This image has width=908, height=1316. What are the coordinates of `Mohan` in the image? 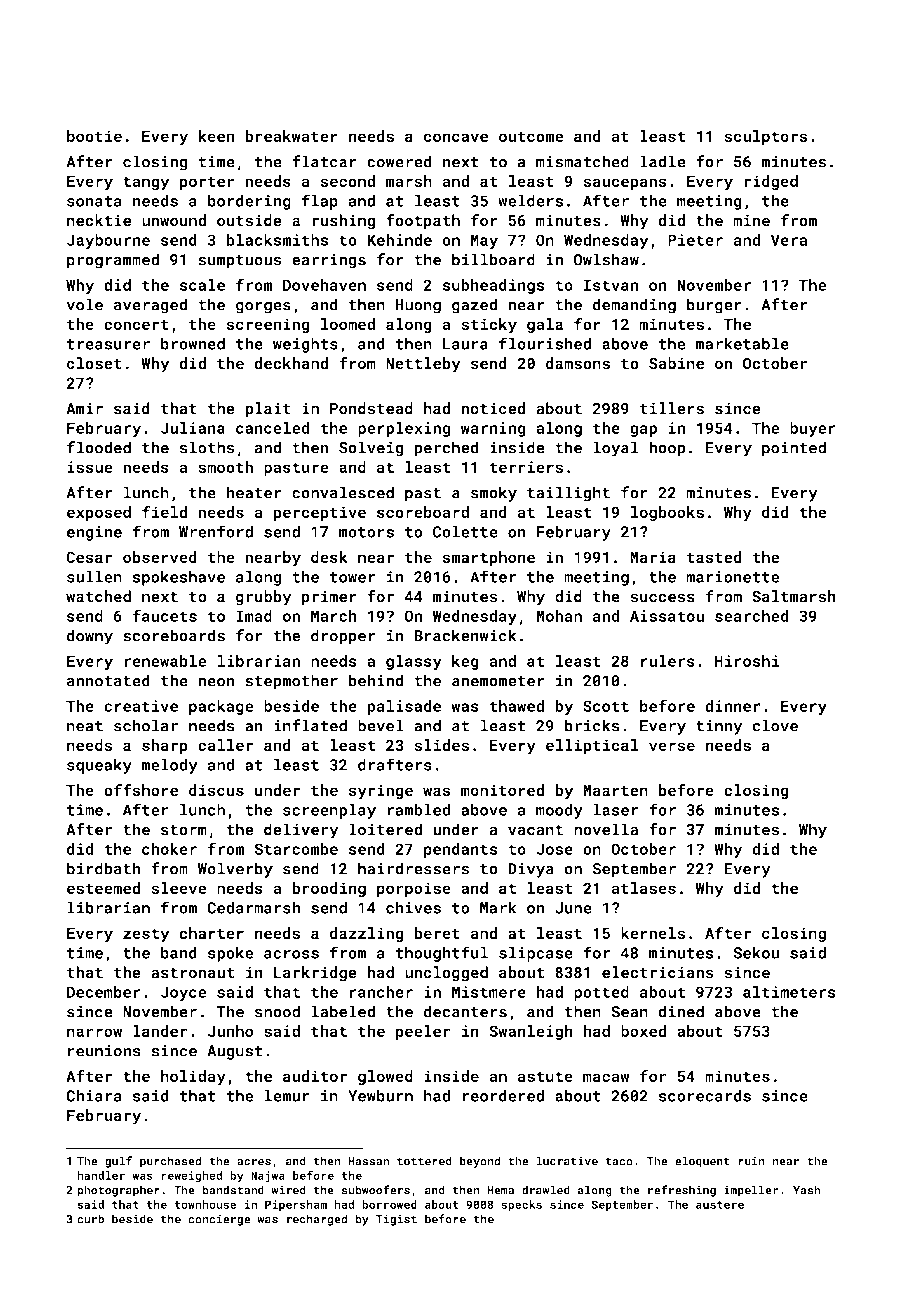 It's located at (559, 616).
